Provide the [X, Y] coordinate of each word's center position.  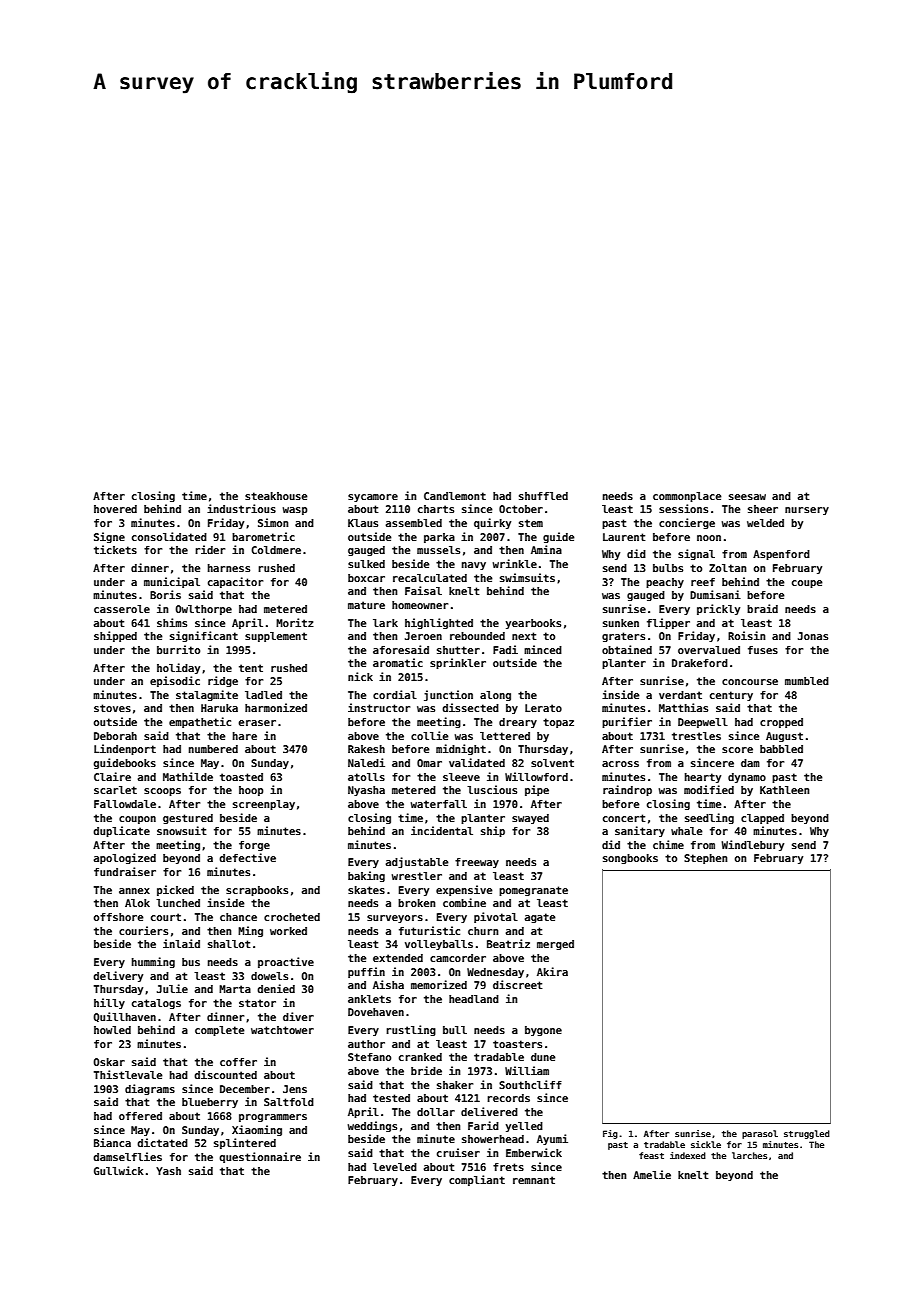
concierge [687, 523]
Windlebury [752, 845]
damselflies [127, 1156]
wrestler [417, 876]
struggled [807, 1134]
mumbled [807, 681]
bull [455, 1030]
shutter [458, 650]
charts [436, 509]
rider [210, 549]
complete [220, 1031]
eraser [257, 723]
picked [175, 890]
